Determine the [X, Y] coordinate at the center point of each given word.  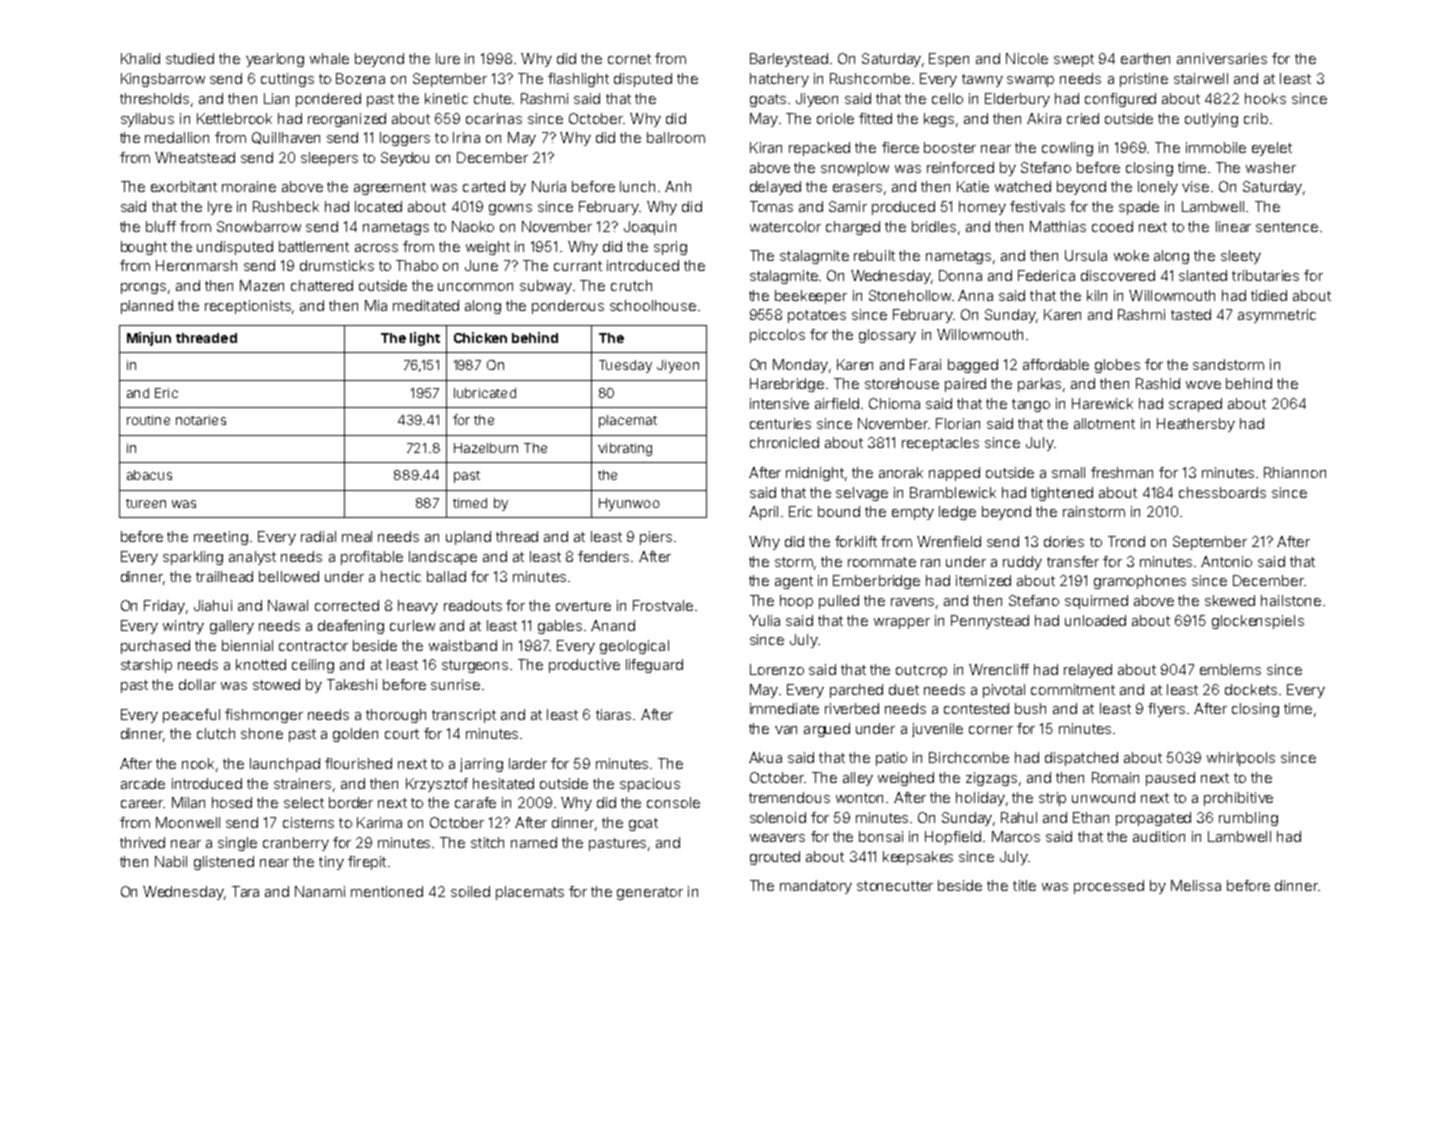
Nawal [288, 605]
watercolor [785, 226]
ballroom [676, 137]
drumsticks [337, 265]
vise [1195, 186]
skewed [1230, 600]
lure [448, 58]
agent [794, 582]
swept [1074, 60]
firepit [367, 863]
